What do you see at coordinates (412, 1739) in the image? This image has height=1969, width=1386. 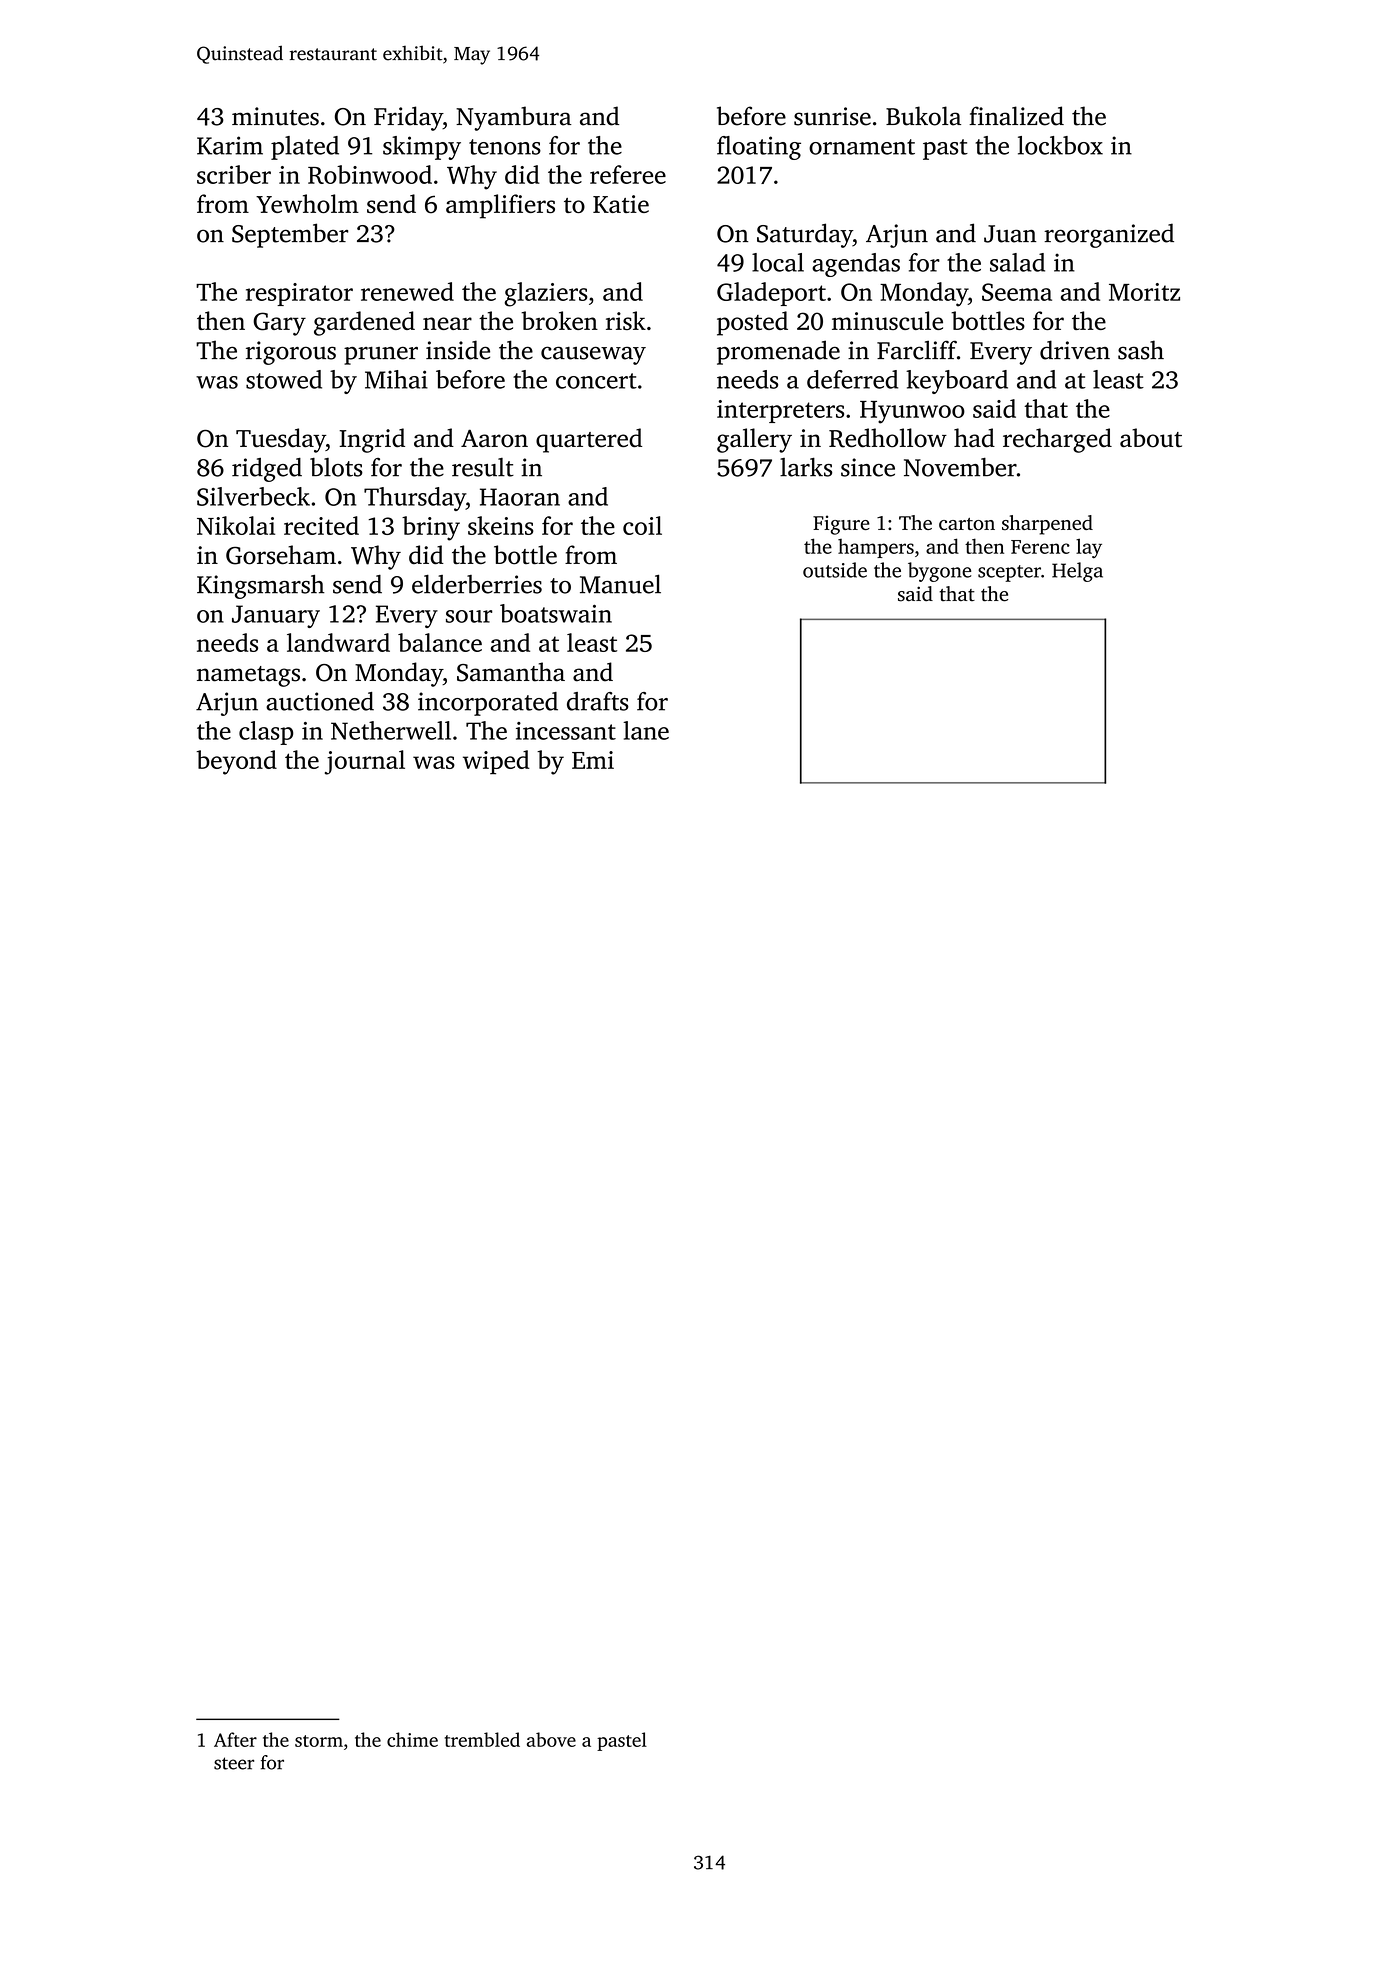 I see `chime` at bounding box center [412, 1739].
